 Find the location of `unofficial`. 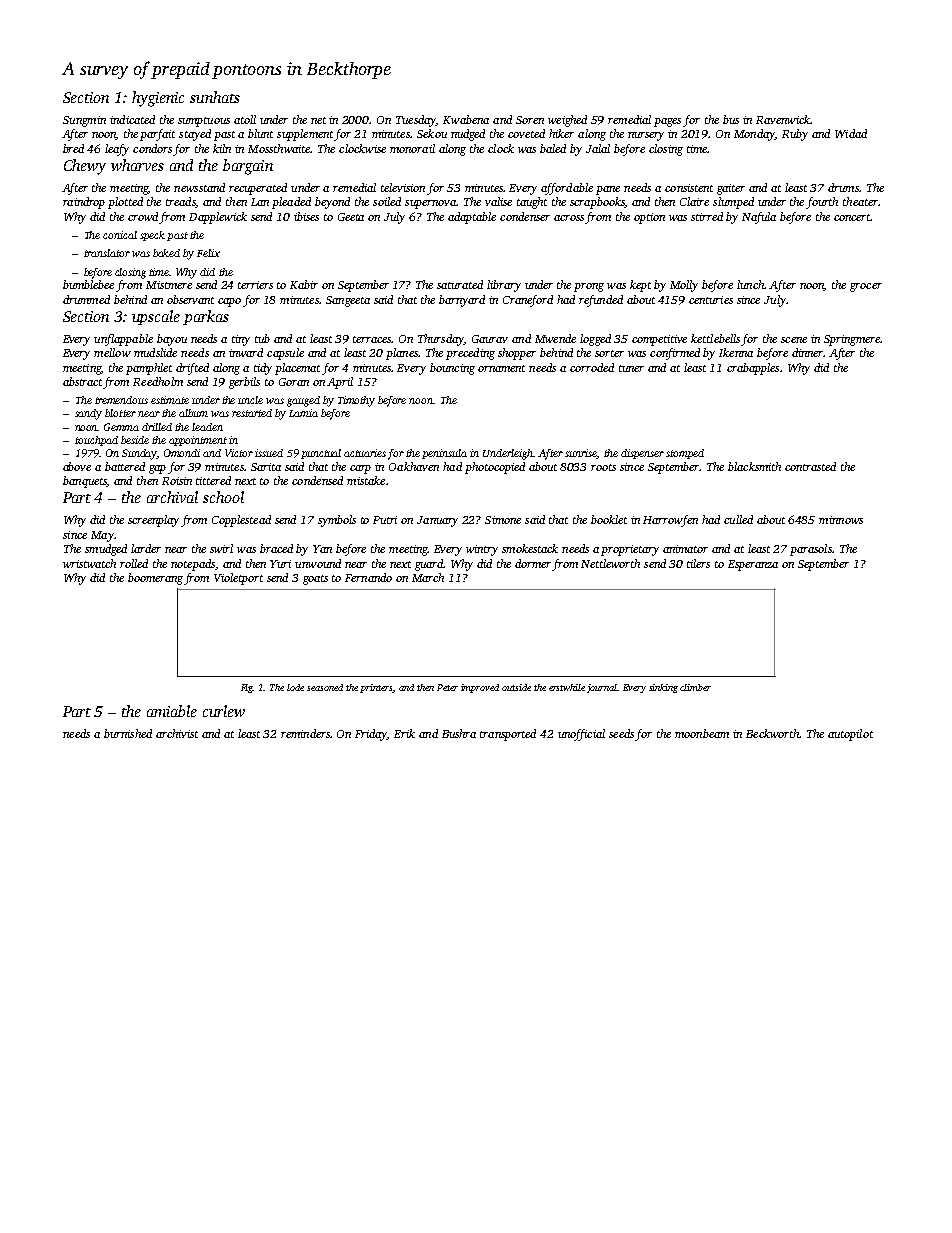

unofficial is located at coordinates (581, 735).
